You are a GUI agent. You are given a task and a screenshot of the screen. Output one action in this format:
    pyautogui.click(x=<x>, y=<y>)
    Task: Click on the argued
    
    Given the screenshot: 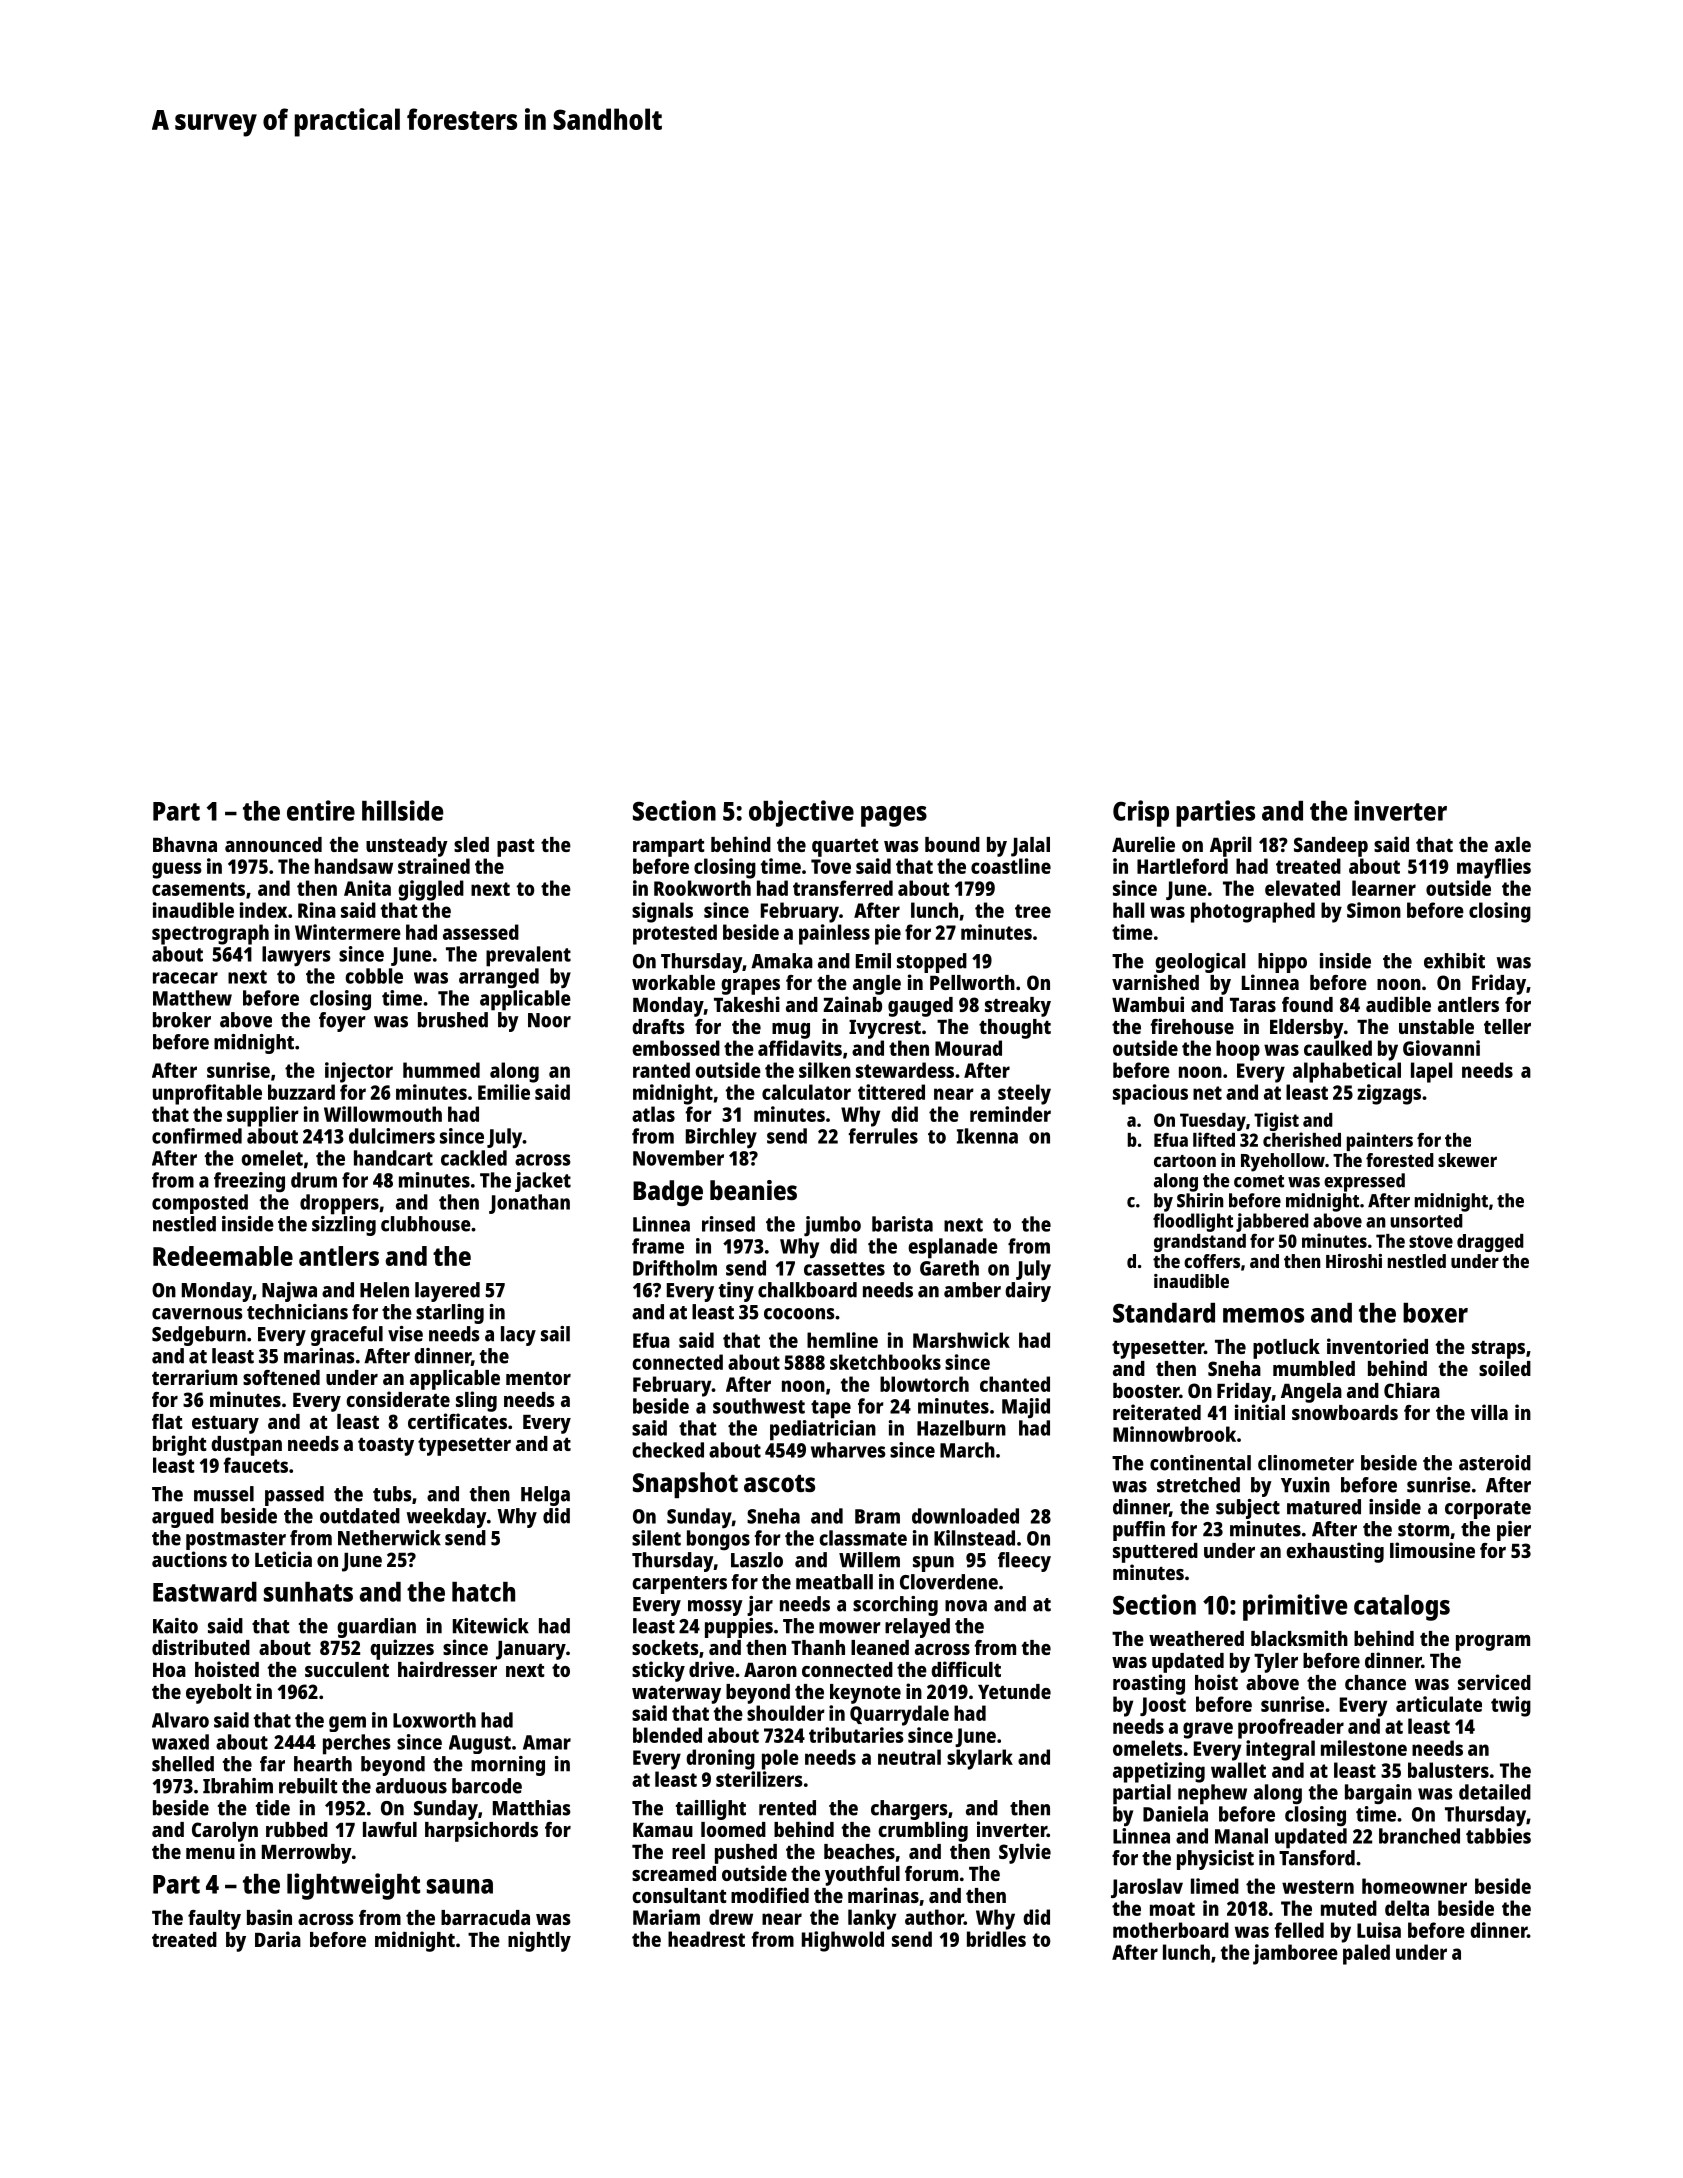 What is the action you would take?
    pyautogui.click(x=183, y=1518)
